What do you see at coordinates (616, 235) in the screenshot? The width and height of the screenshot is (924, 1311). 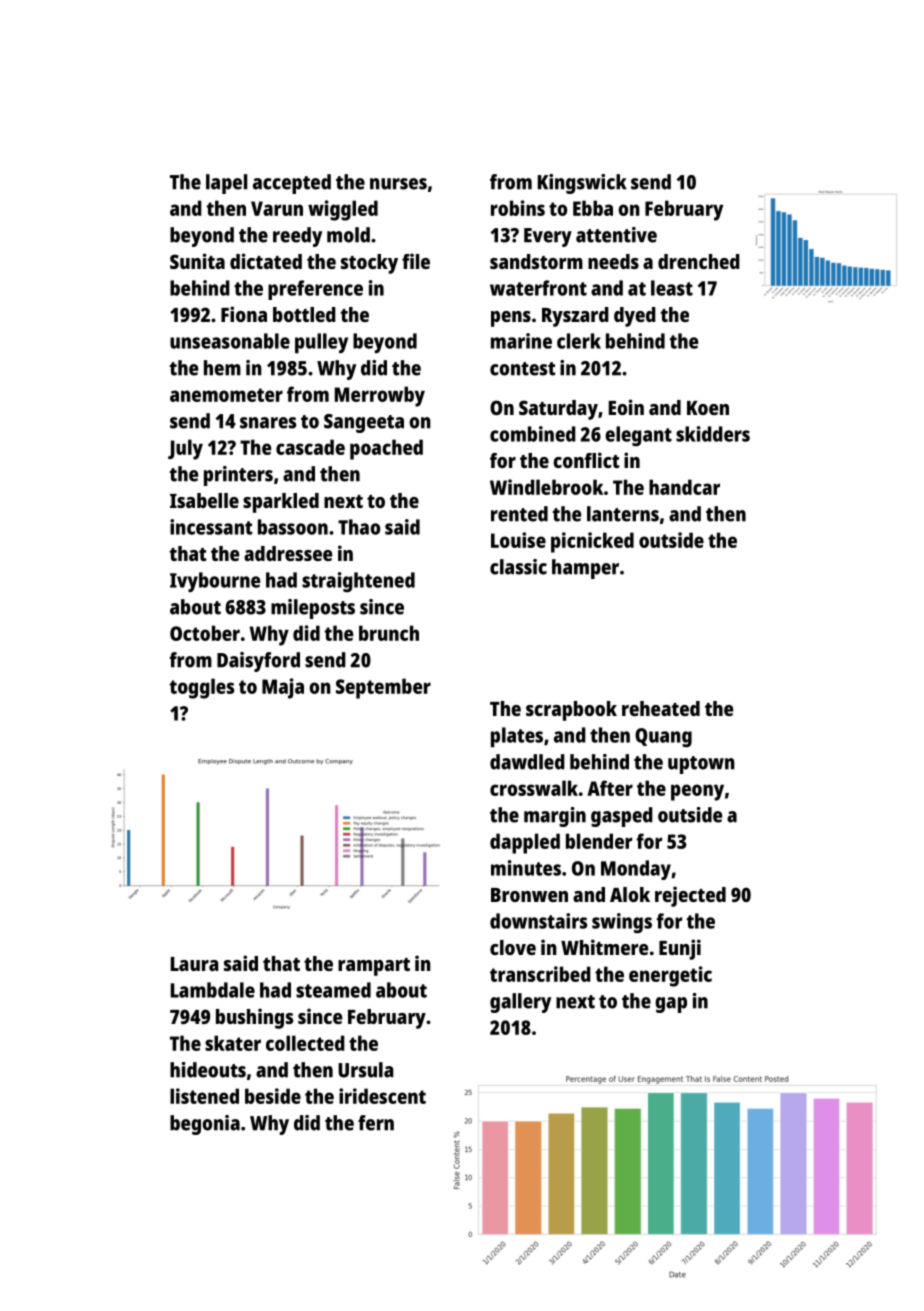 I see `attentive` at bounding box center [616, 235].
